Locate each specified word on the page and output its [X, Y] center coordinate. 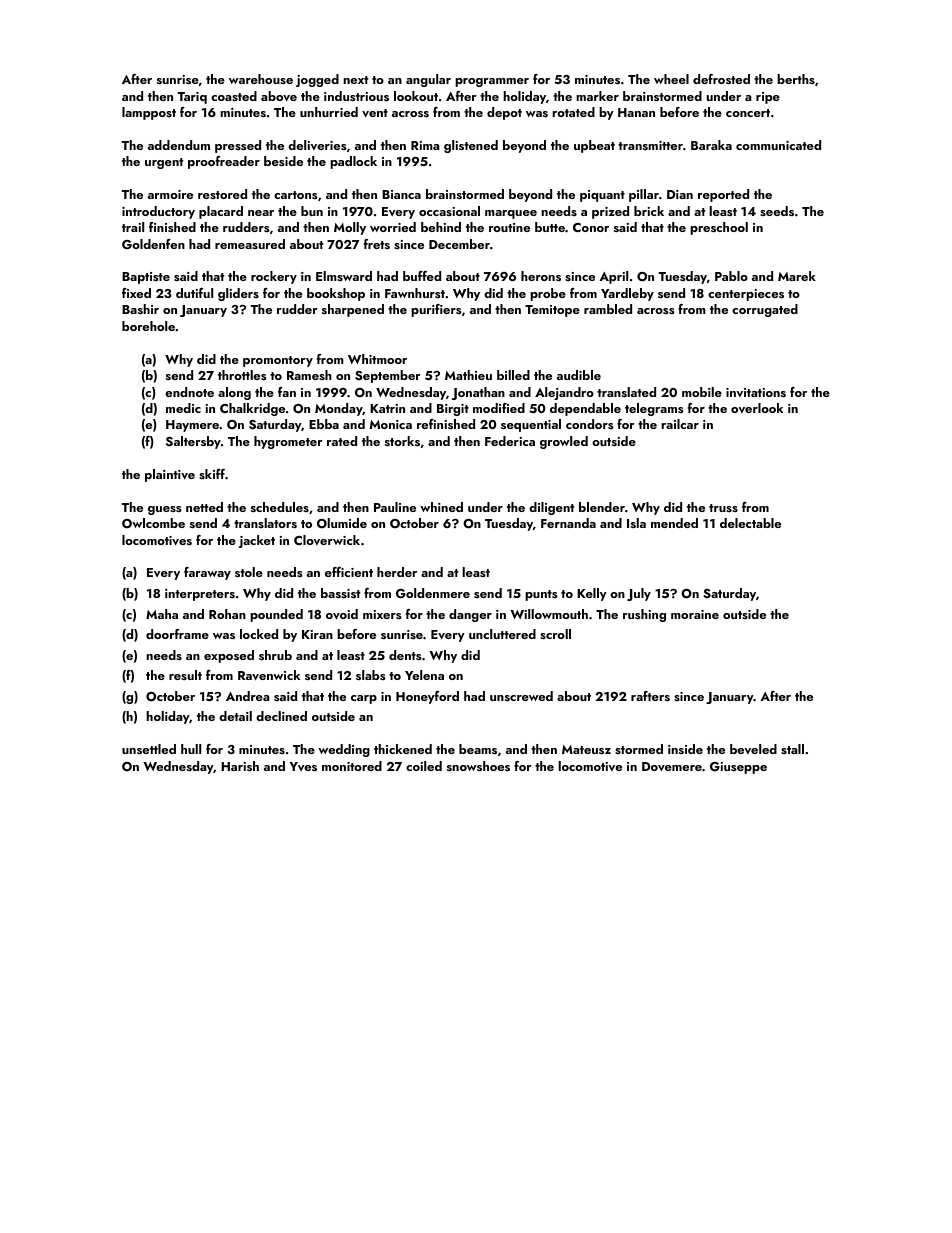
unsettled [149, 749]
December [459, 244]
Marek [797, 276]
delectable [750, 523]
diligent [551, 508]
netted [204, 507]
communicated [778, 145]
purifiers [436, 310]
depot [504, 113]
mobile [702, 392]
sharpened [353, 310]
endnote [189, 392]
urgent [164, 163]
